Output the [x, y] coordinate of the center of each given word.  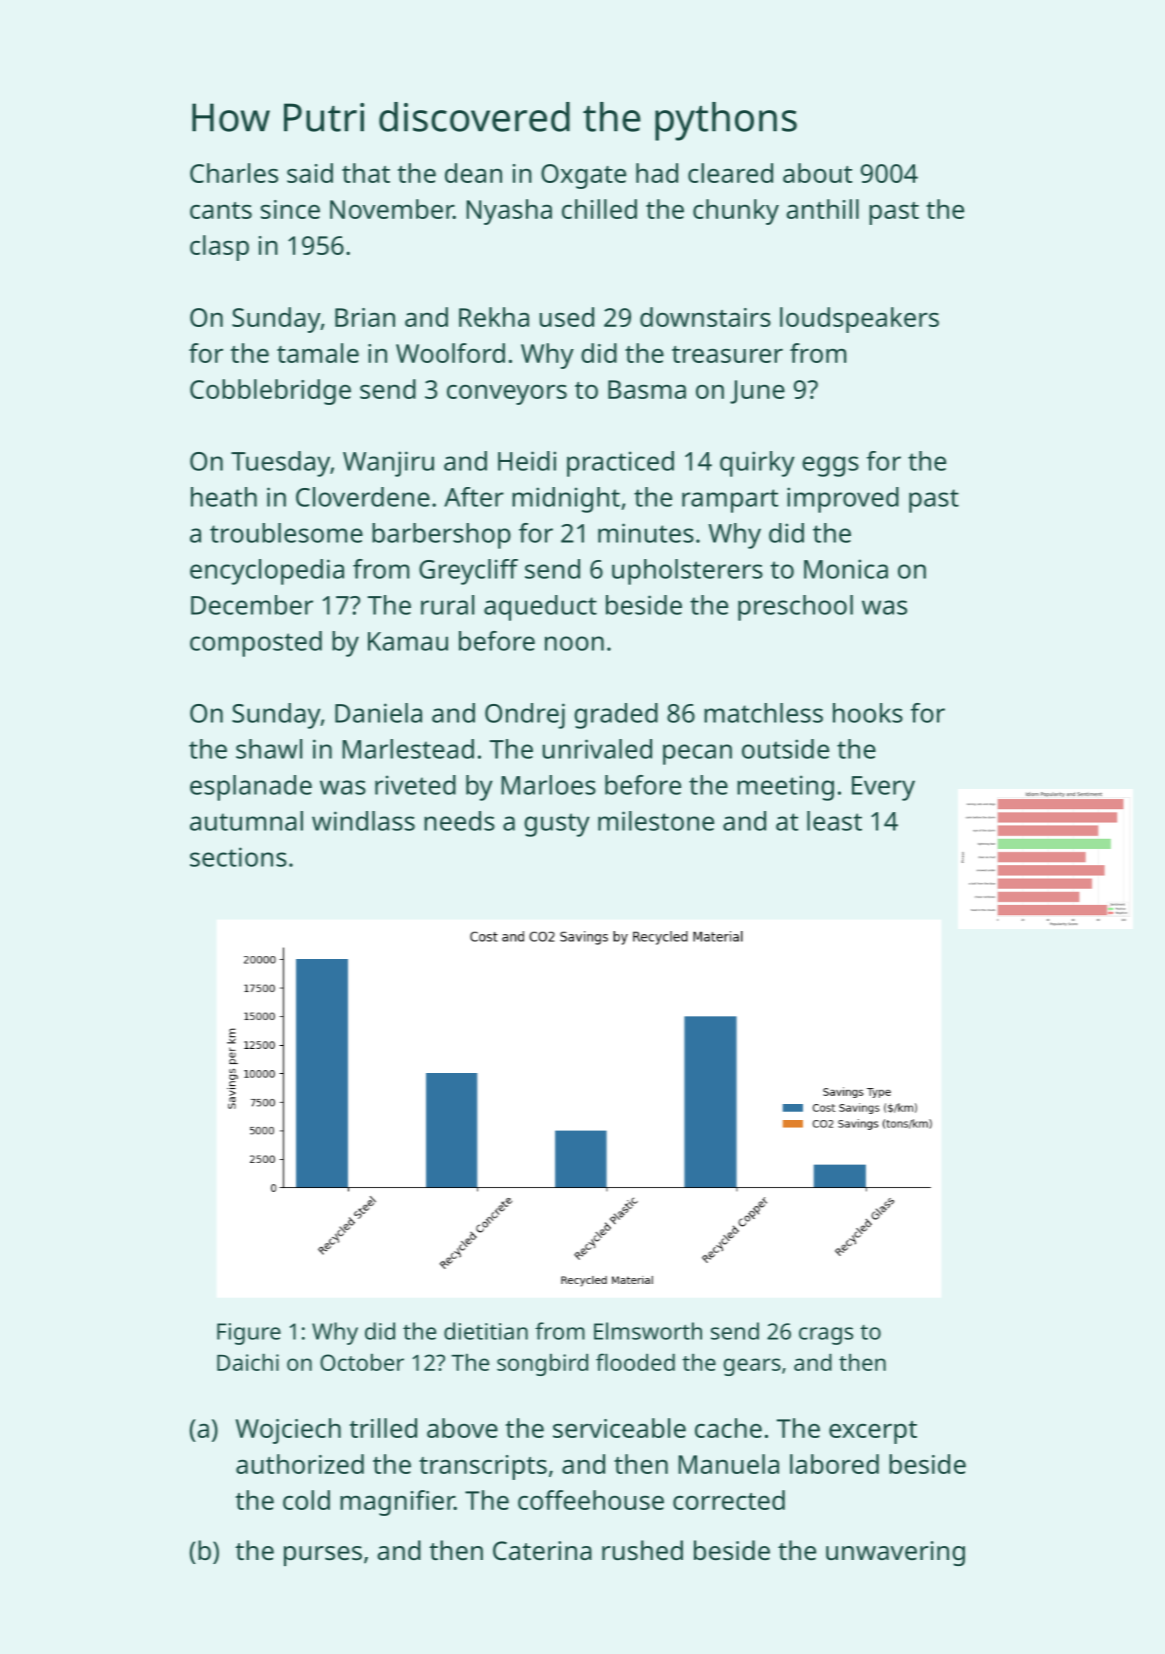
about [817, 173]
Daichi [248, 1362]
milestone [656, 821]
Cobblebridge [270, 392]
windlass [363, 821]
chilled [599, 209]
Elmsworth [648, 1331]
